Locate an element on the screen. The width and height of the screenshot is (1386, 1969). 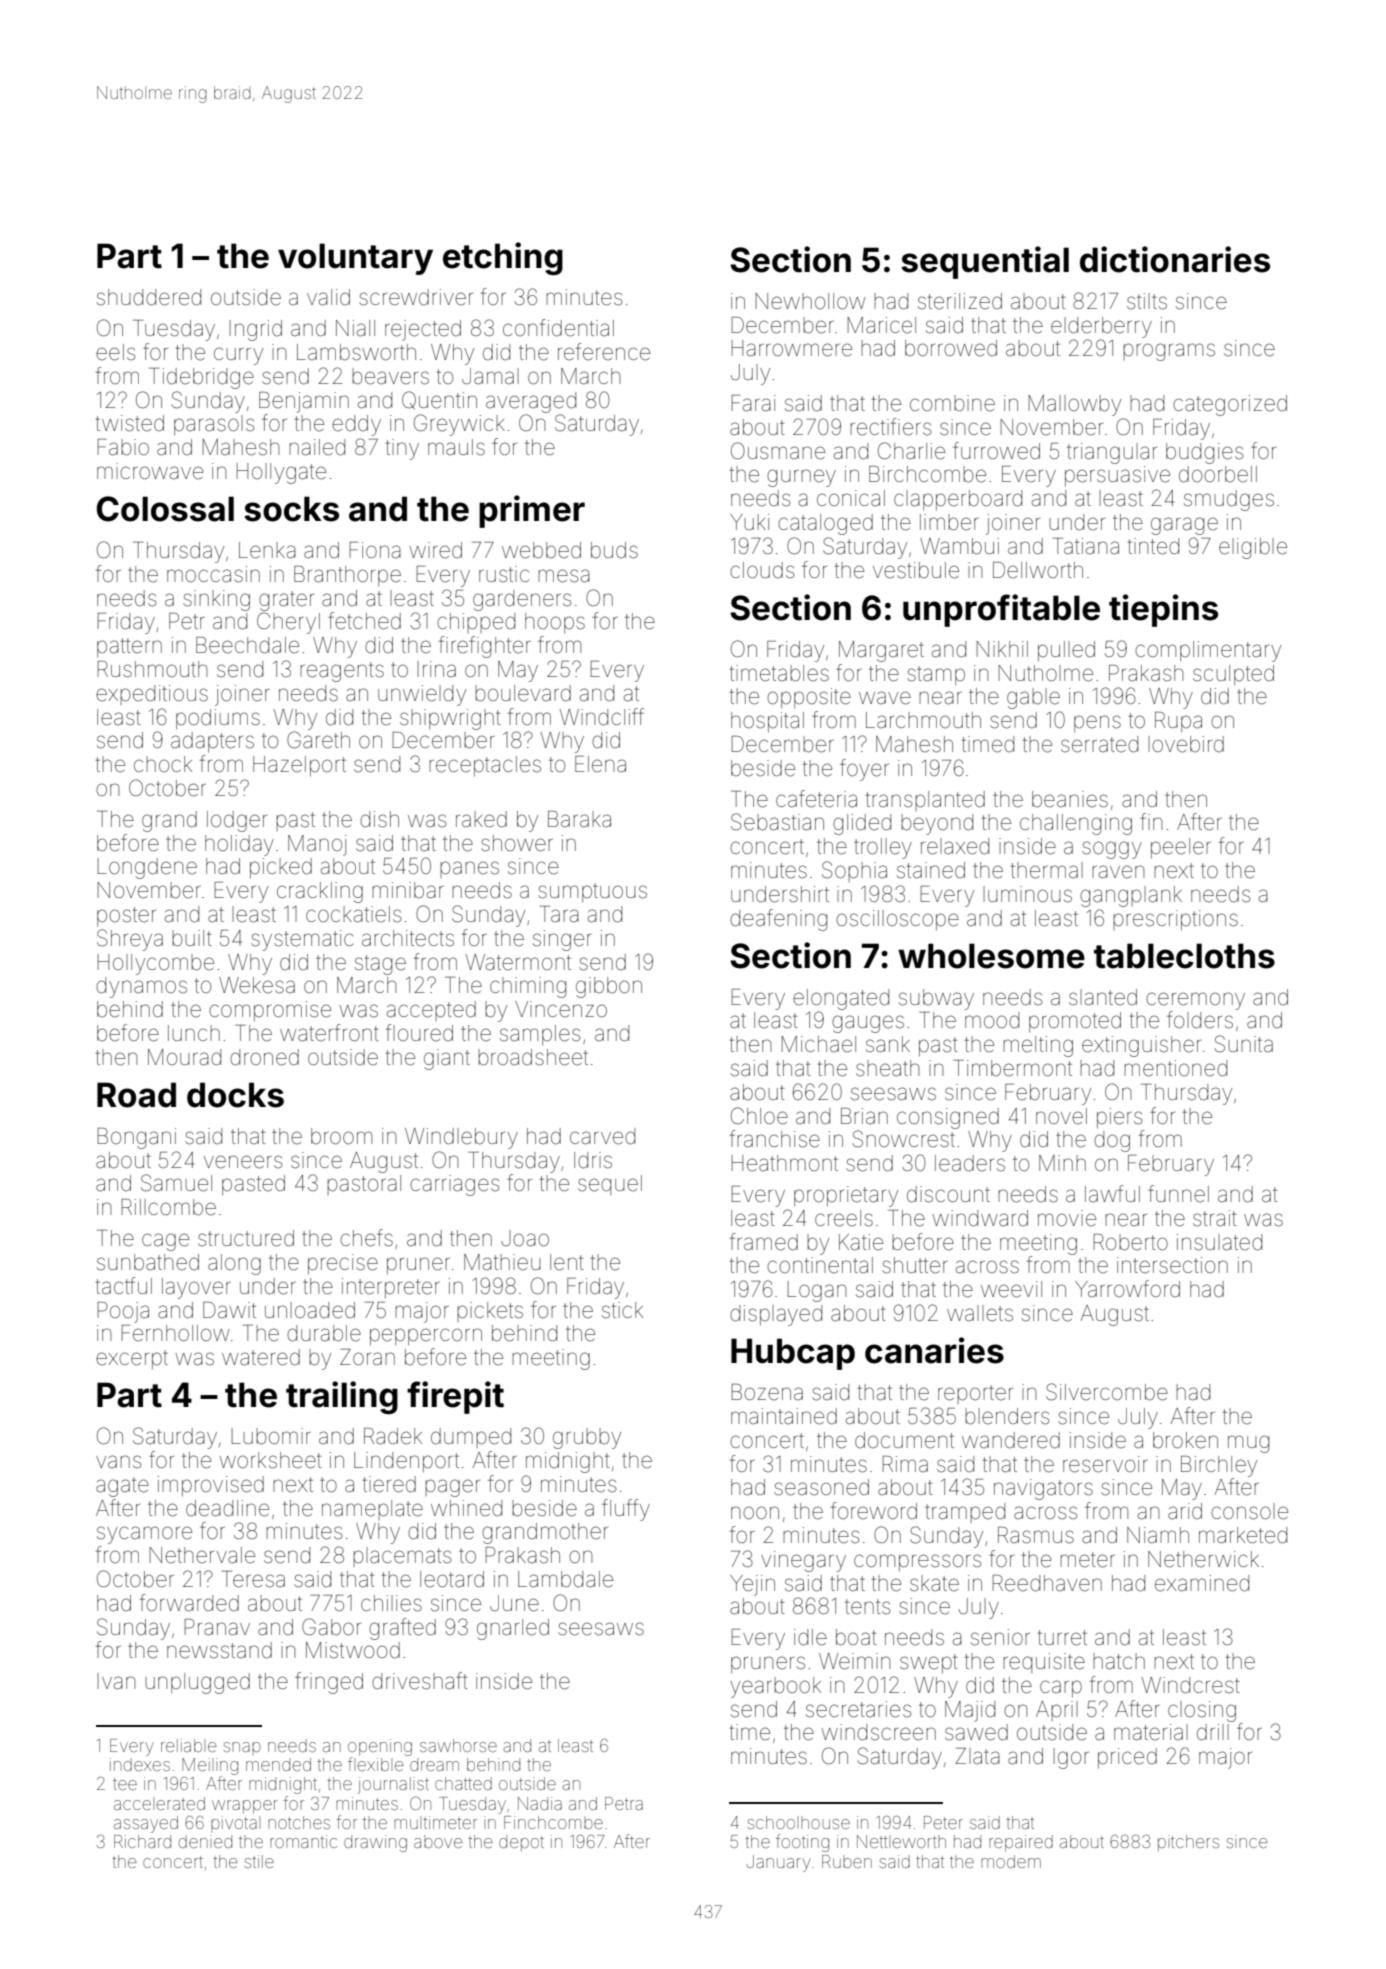
etching is located at coordinates (503, 258).
